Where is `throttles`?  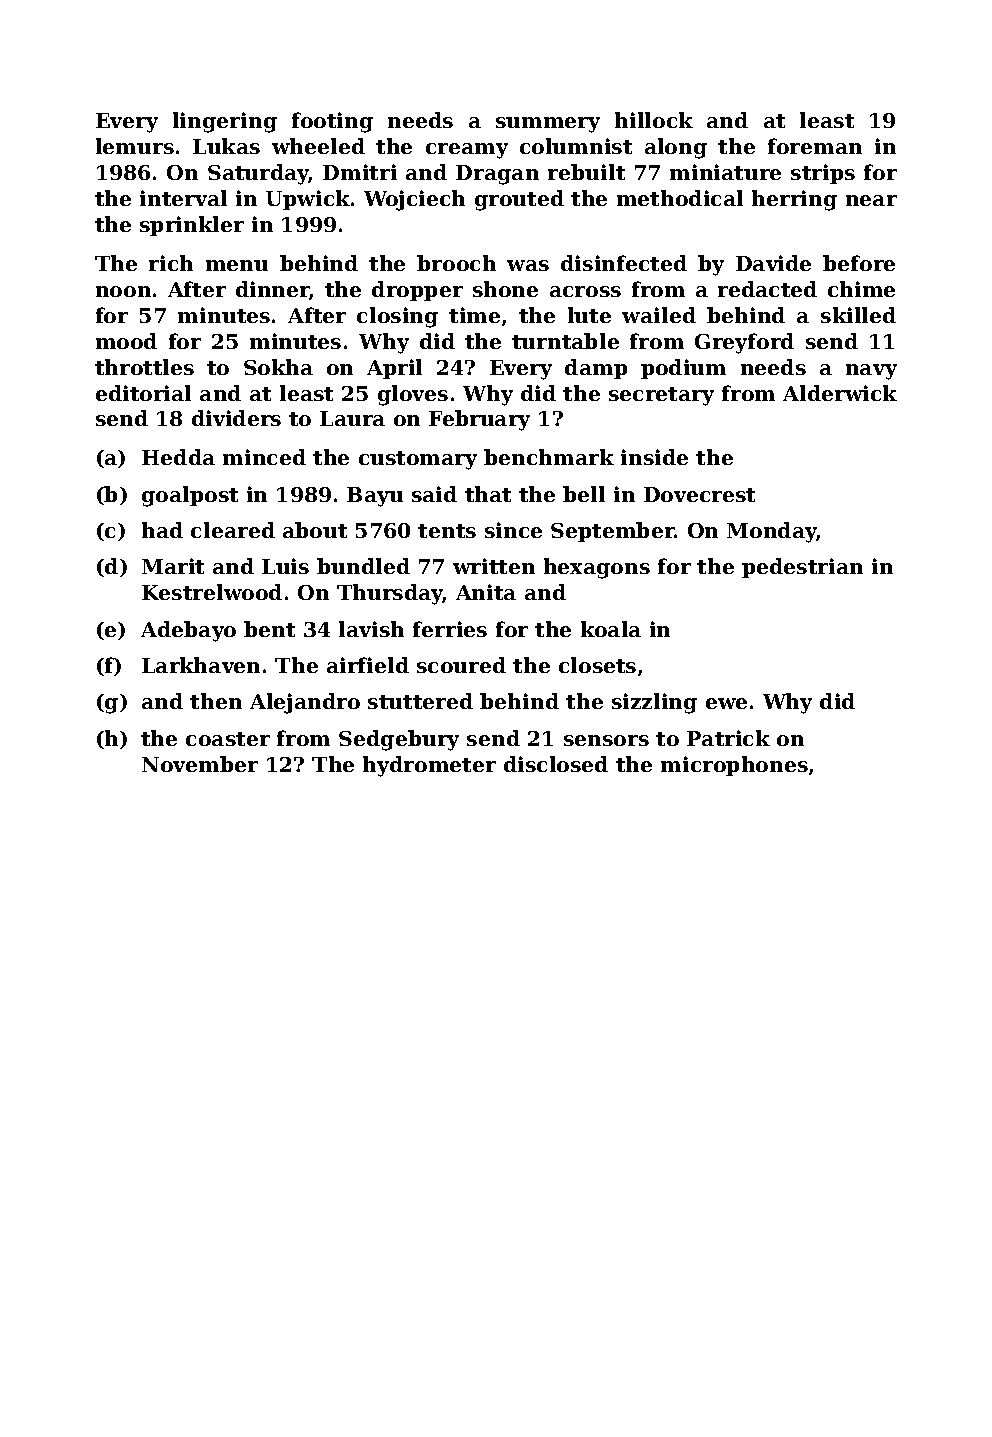
throttles is located at coordinates (144, 367).
